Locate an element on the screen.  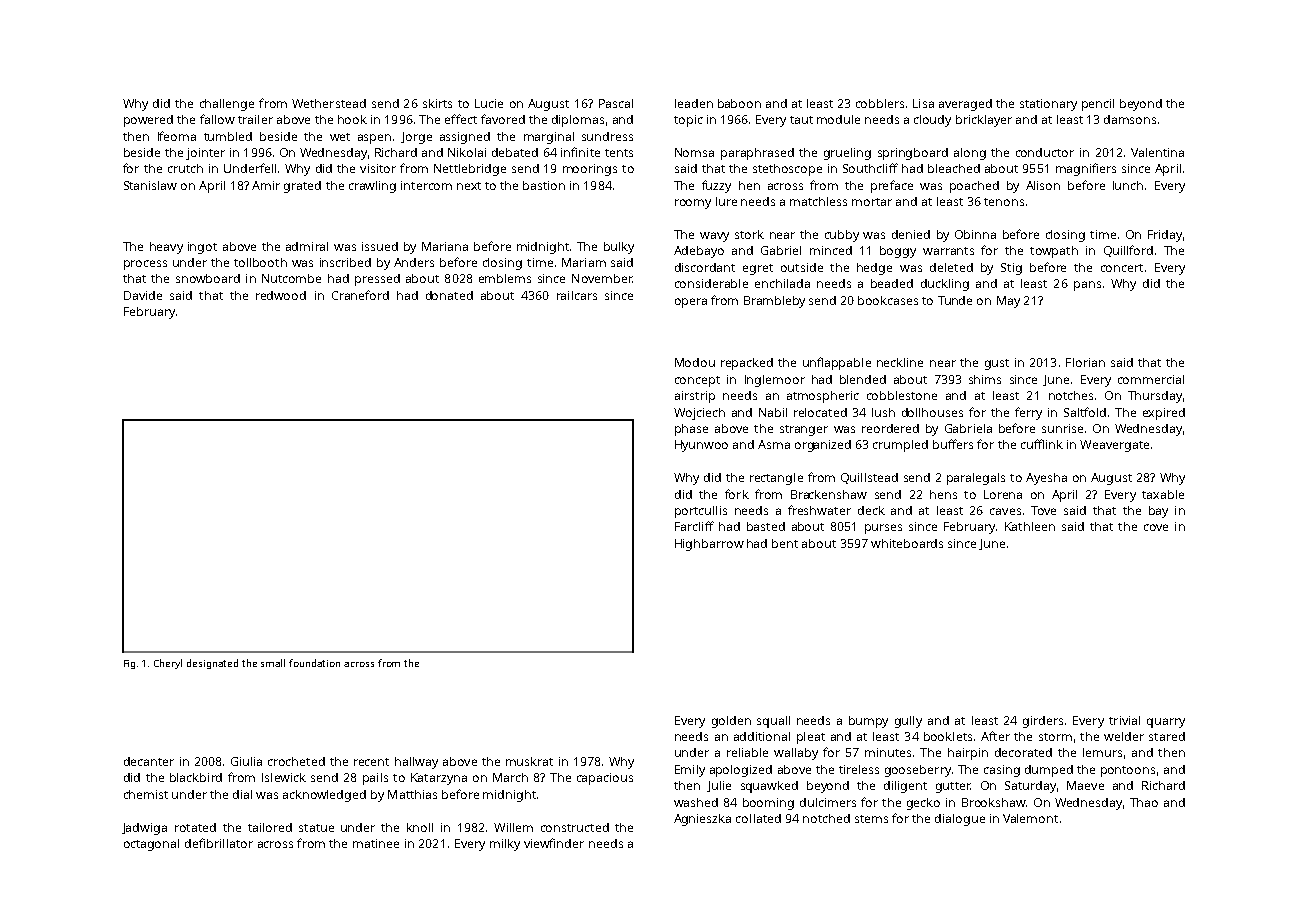
Wetherstead is located at coordinates (329, 103).
